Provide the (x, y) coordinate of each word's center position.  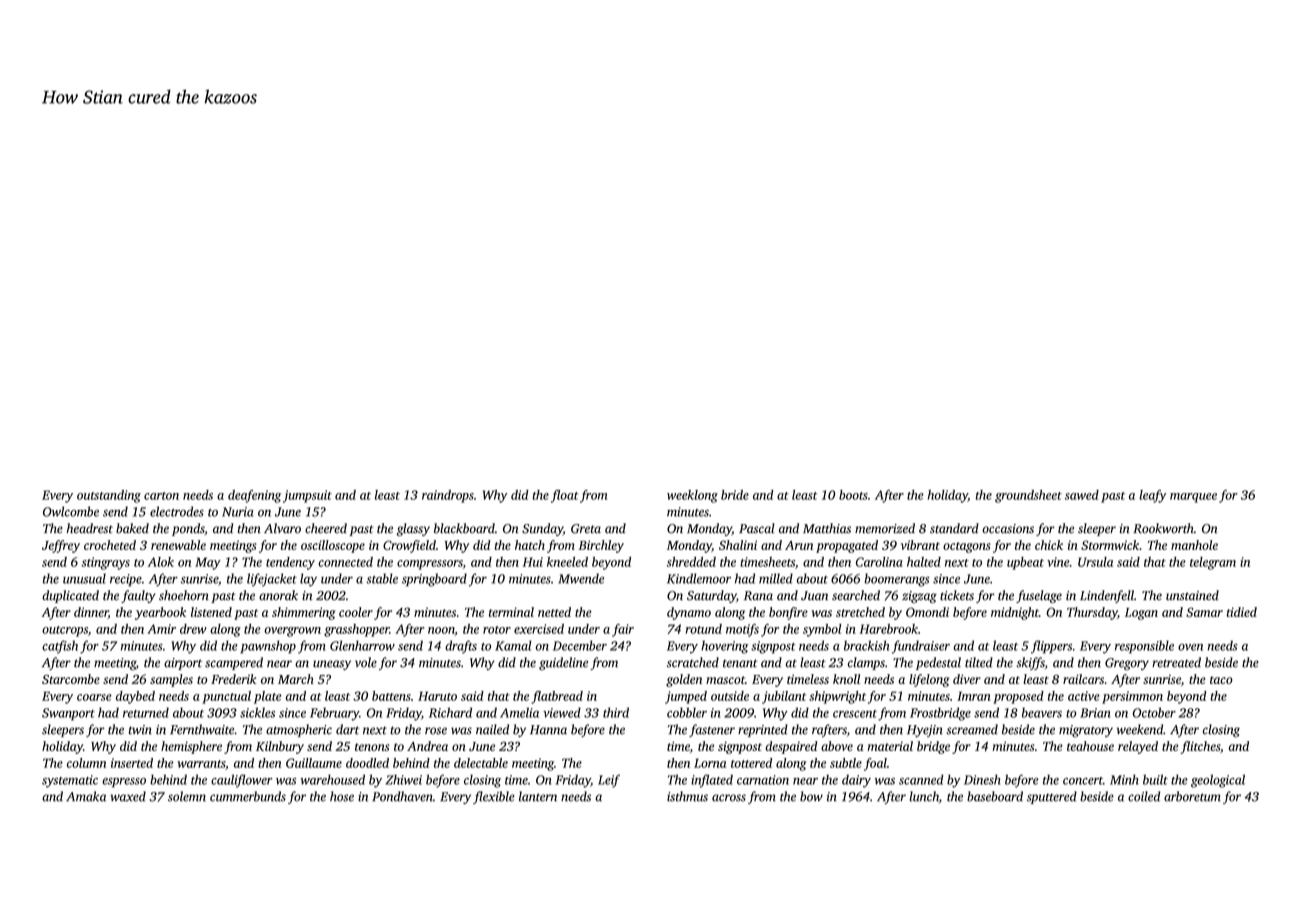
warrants (201, 764)
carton (161, 496)
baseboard (995, 796)
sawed (1082, 495)
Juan (814, 596)
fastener (712, 730)
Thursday (1092, 613)
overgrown (292, 632)
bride (735, 495)
